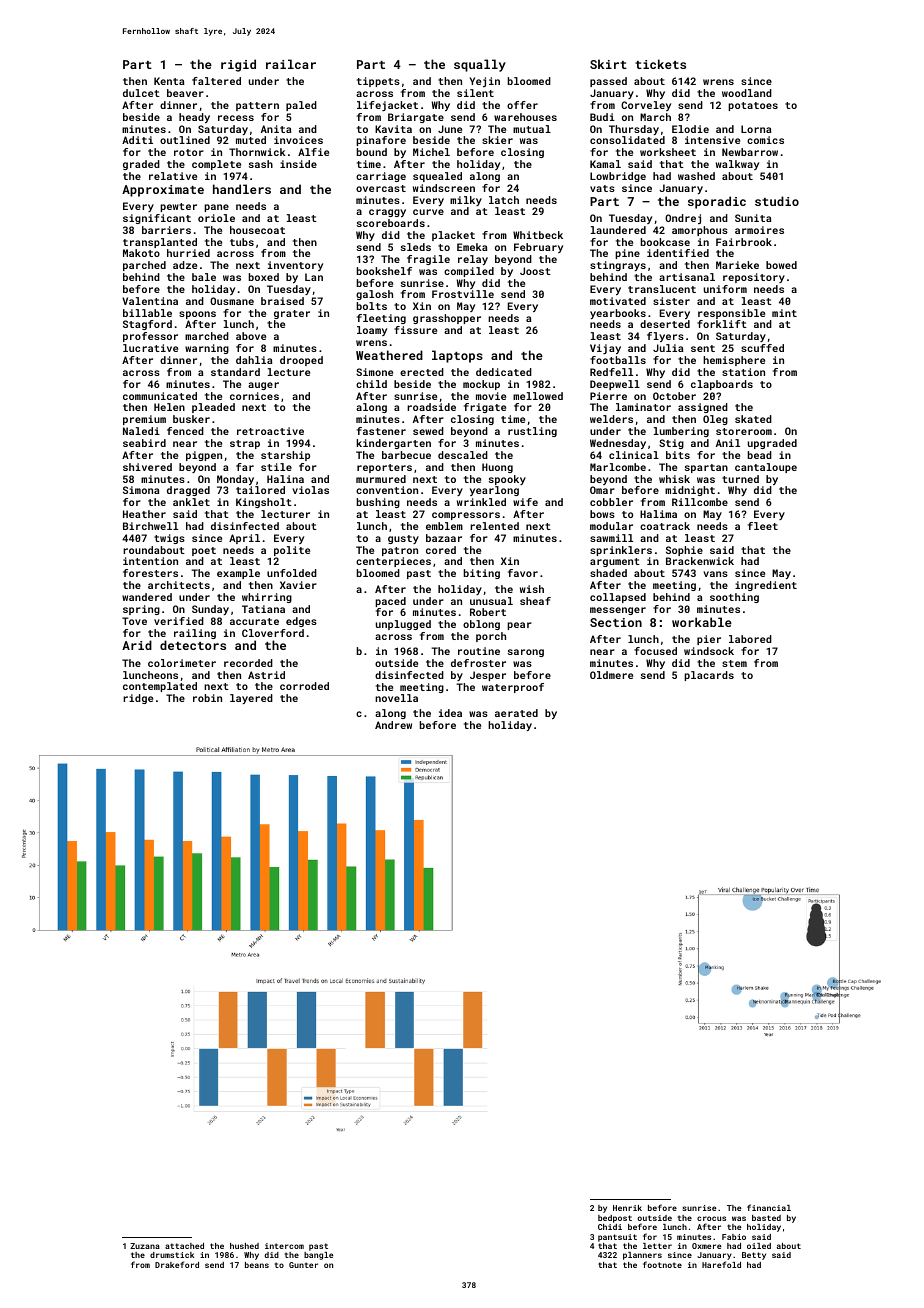 The image size is (924, 1308). I want to click on intercom, so click(284, 1246).
